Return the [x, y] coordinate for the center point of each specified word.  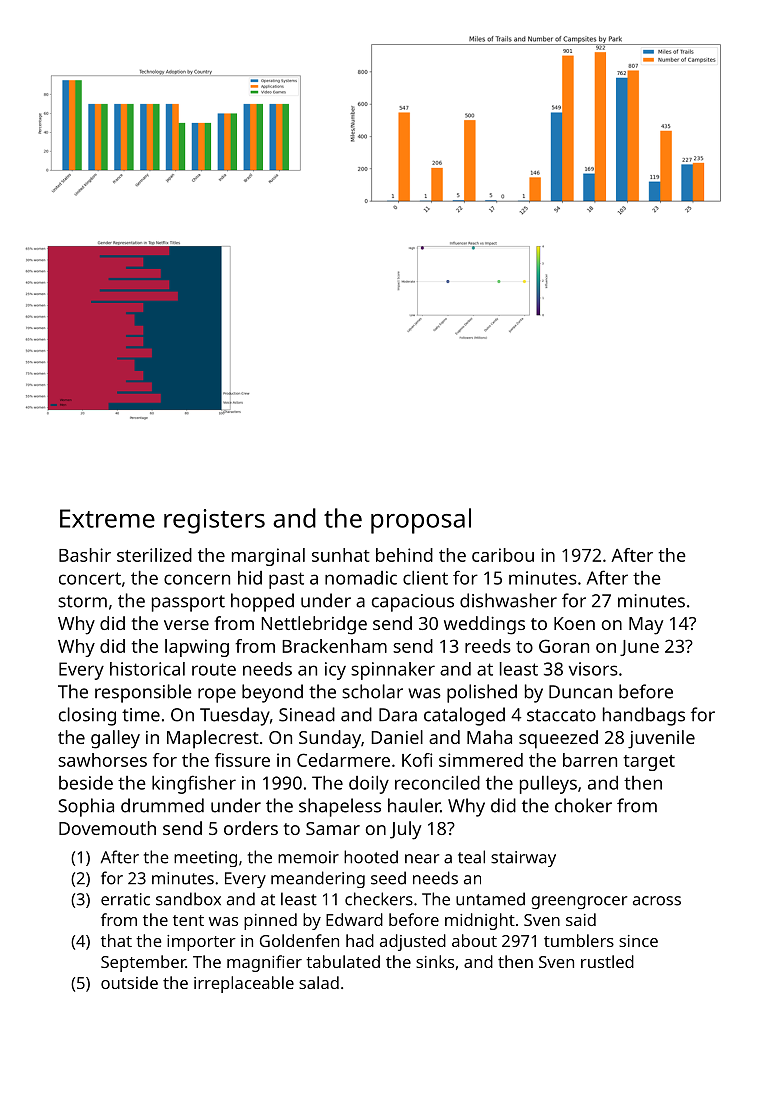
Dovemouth [107, 828]
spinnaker [393, 671]
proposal [421, 521]
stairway [523, 859]
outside [129, 982]
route [214, 669]
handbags [644, 716]
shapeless [340, 807]
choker [583, 805]
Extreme [107, 518]
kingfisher [194, 784]
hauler [414, 805]
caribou [503, 555]
